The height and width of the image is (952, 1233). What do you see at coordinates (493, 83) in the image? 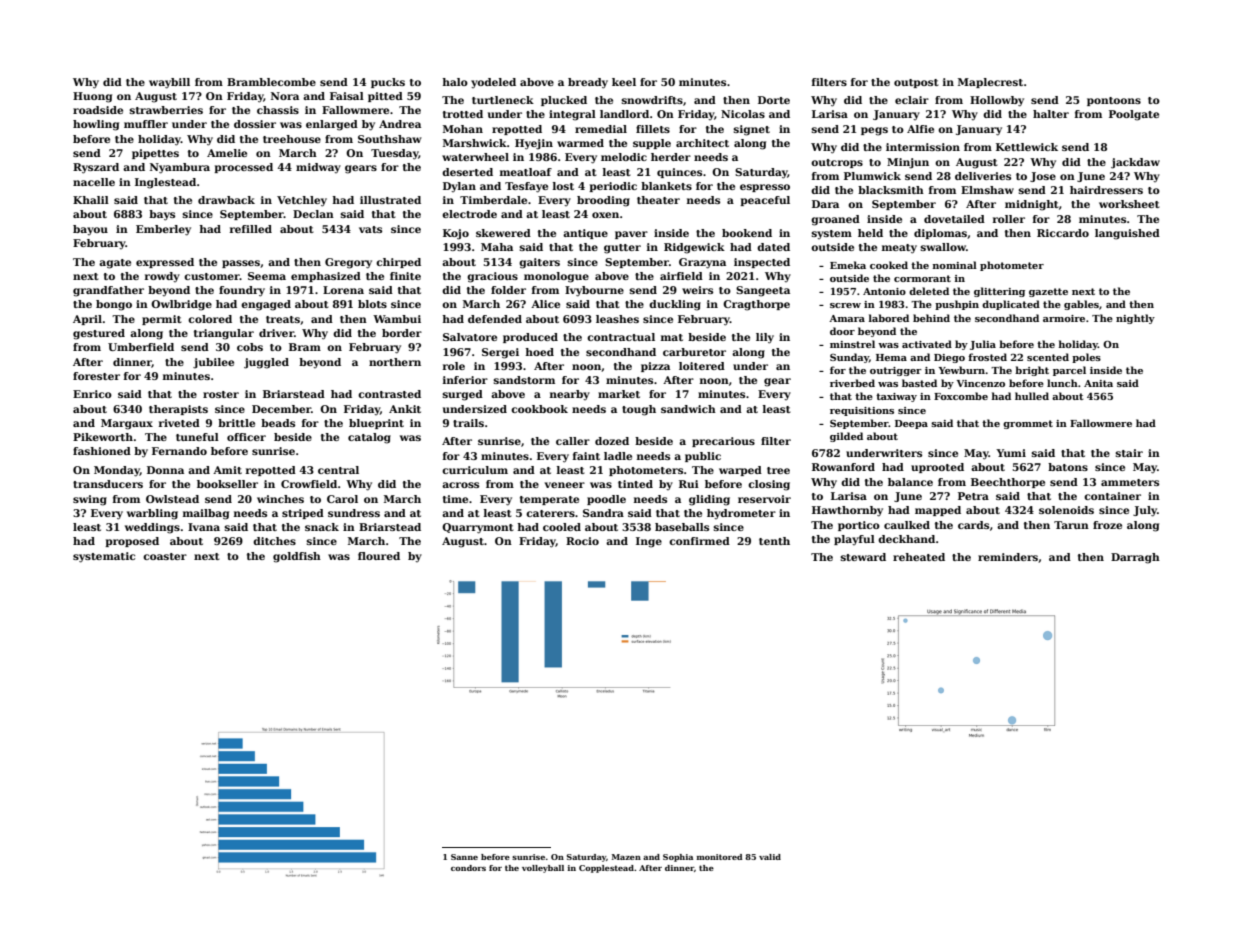
I see `yodeled` at bounding box center [493, 83].
